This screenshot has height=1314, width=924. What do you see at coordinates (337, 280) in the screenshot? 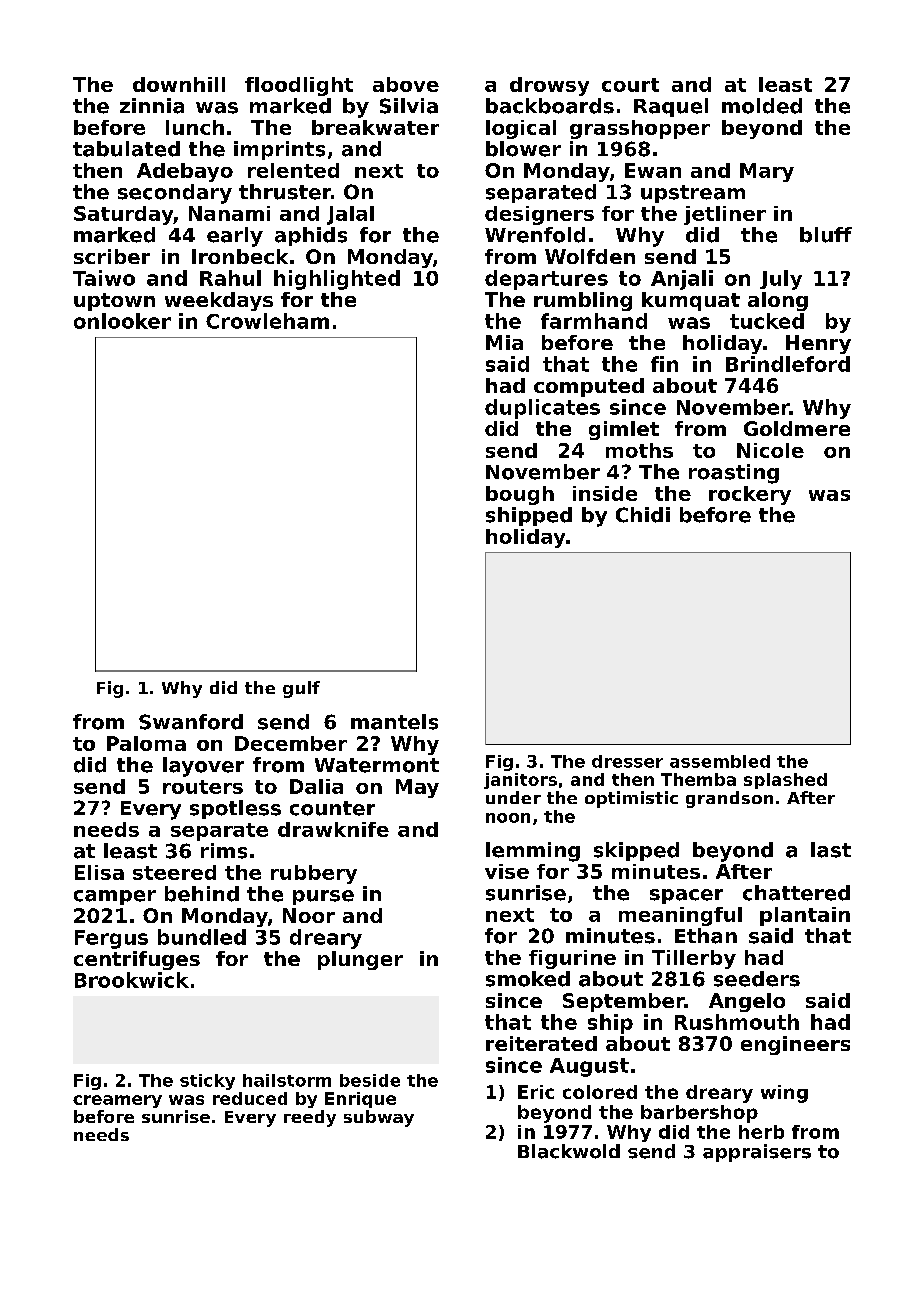
I see `highlighted` at bounding box center [337, 280].
